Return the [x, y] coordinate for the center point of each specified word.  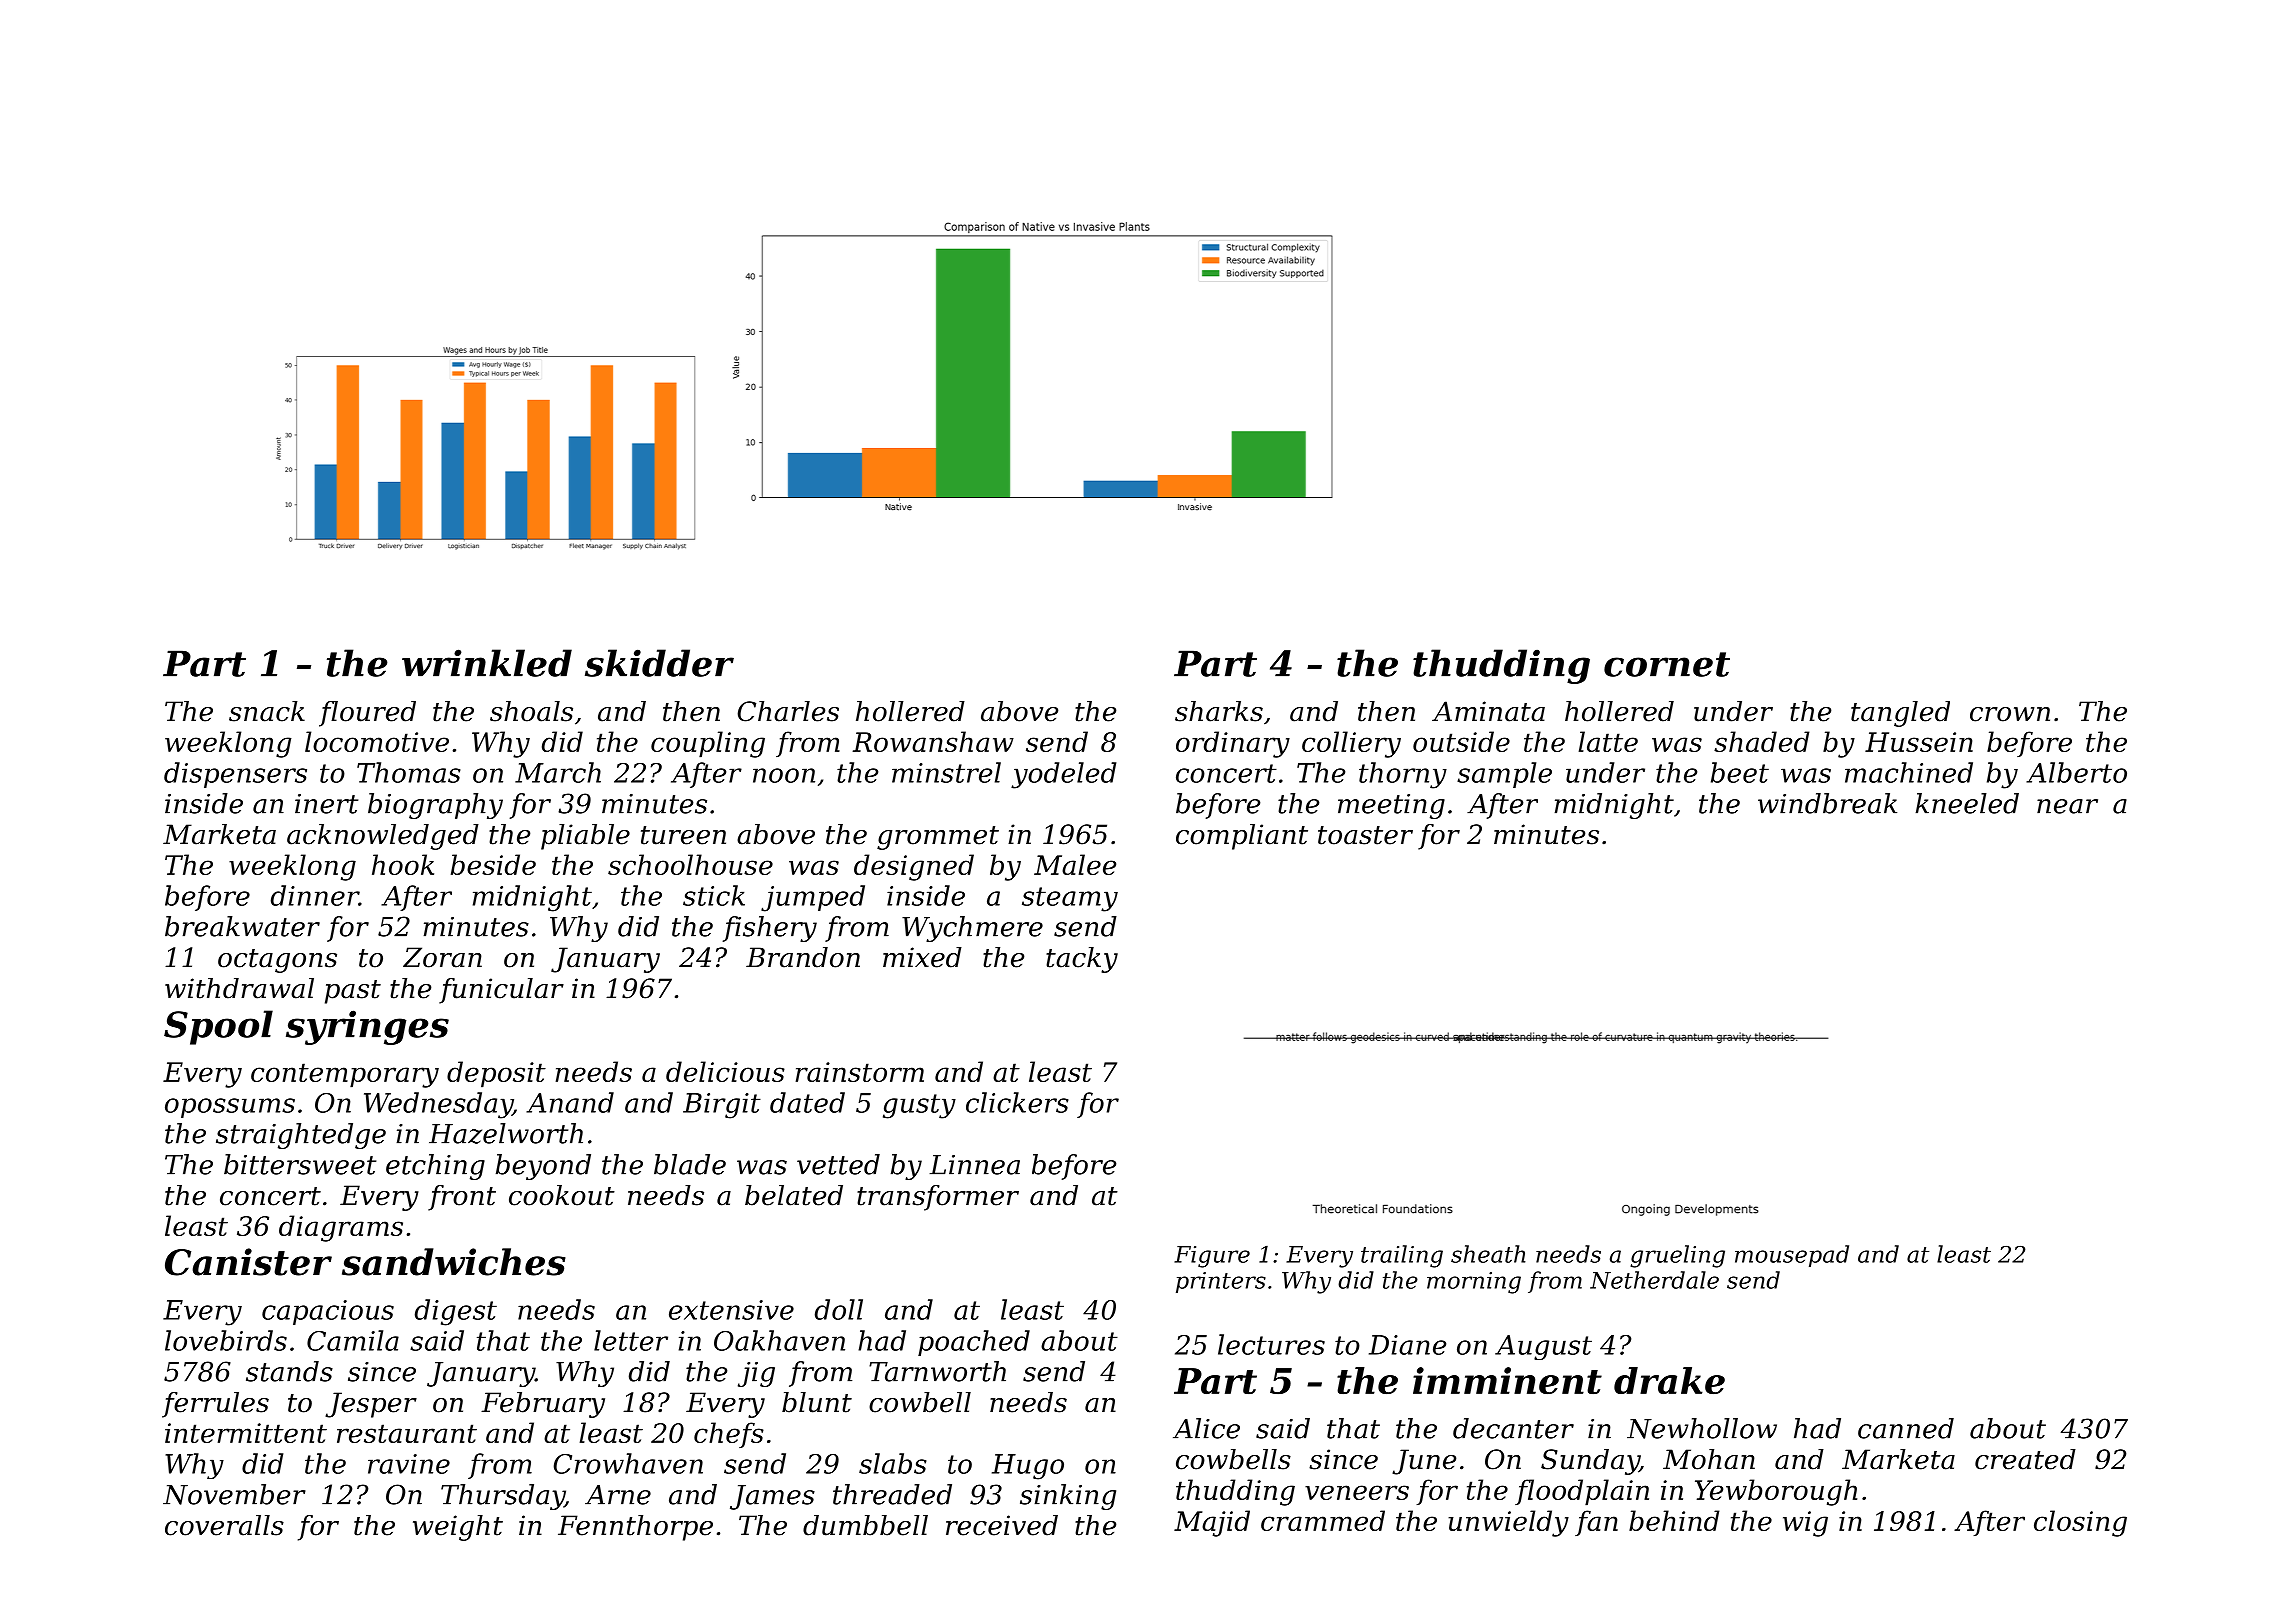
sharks [1219, 711]
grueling [1677, 1256]
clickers [1017, 1102]
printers [1221, 1282]
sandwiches [454, 1262]
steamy [1070, 899]
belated [794, 1195]
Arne [618, 1495]
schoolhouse [690, 864]
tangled [1900, 714]
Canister [248, 1262]
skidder [659, 663]
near [2067, 806]
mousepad [1792, 1256]
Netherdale [1654, 1280]
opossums [230, 1108]
